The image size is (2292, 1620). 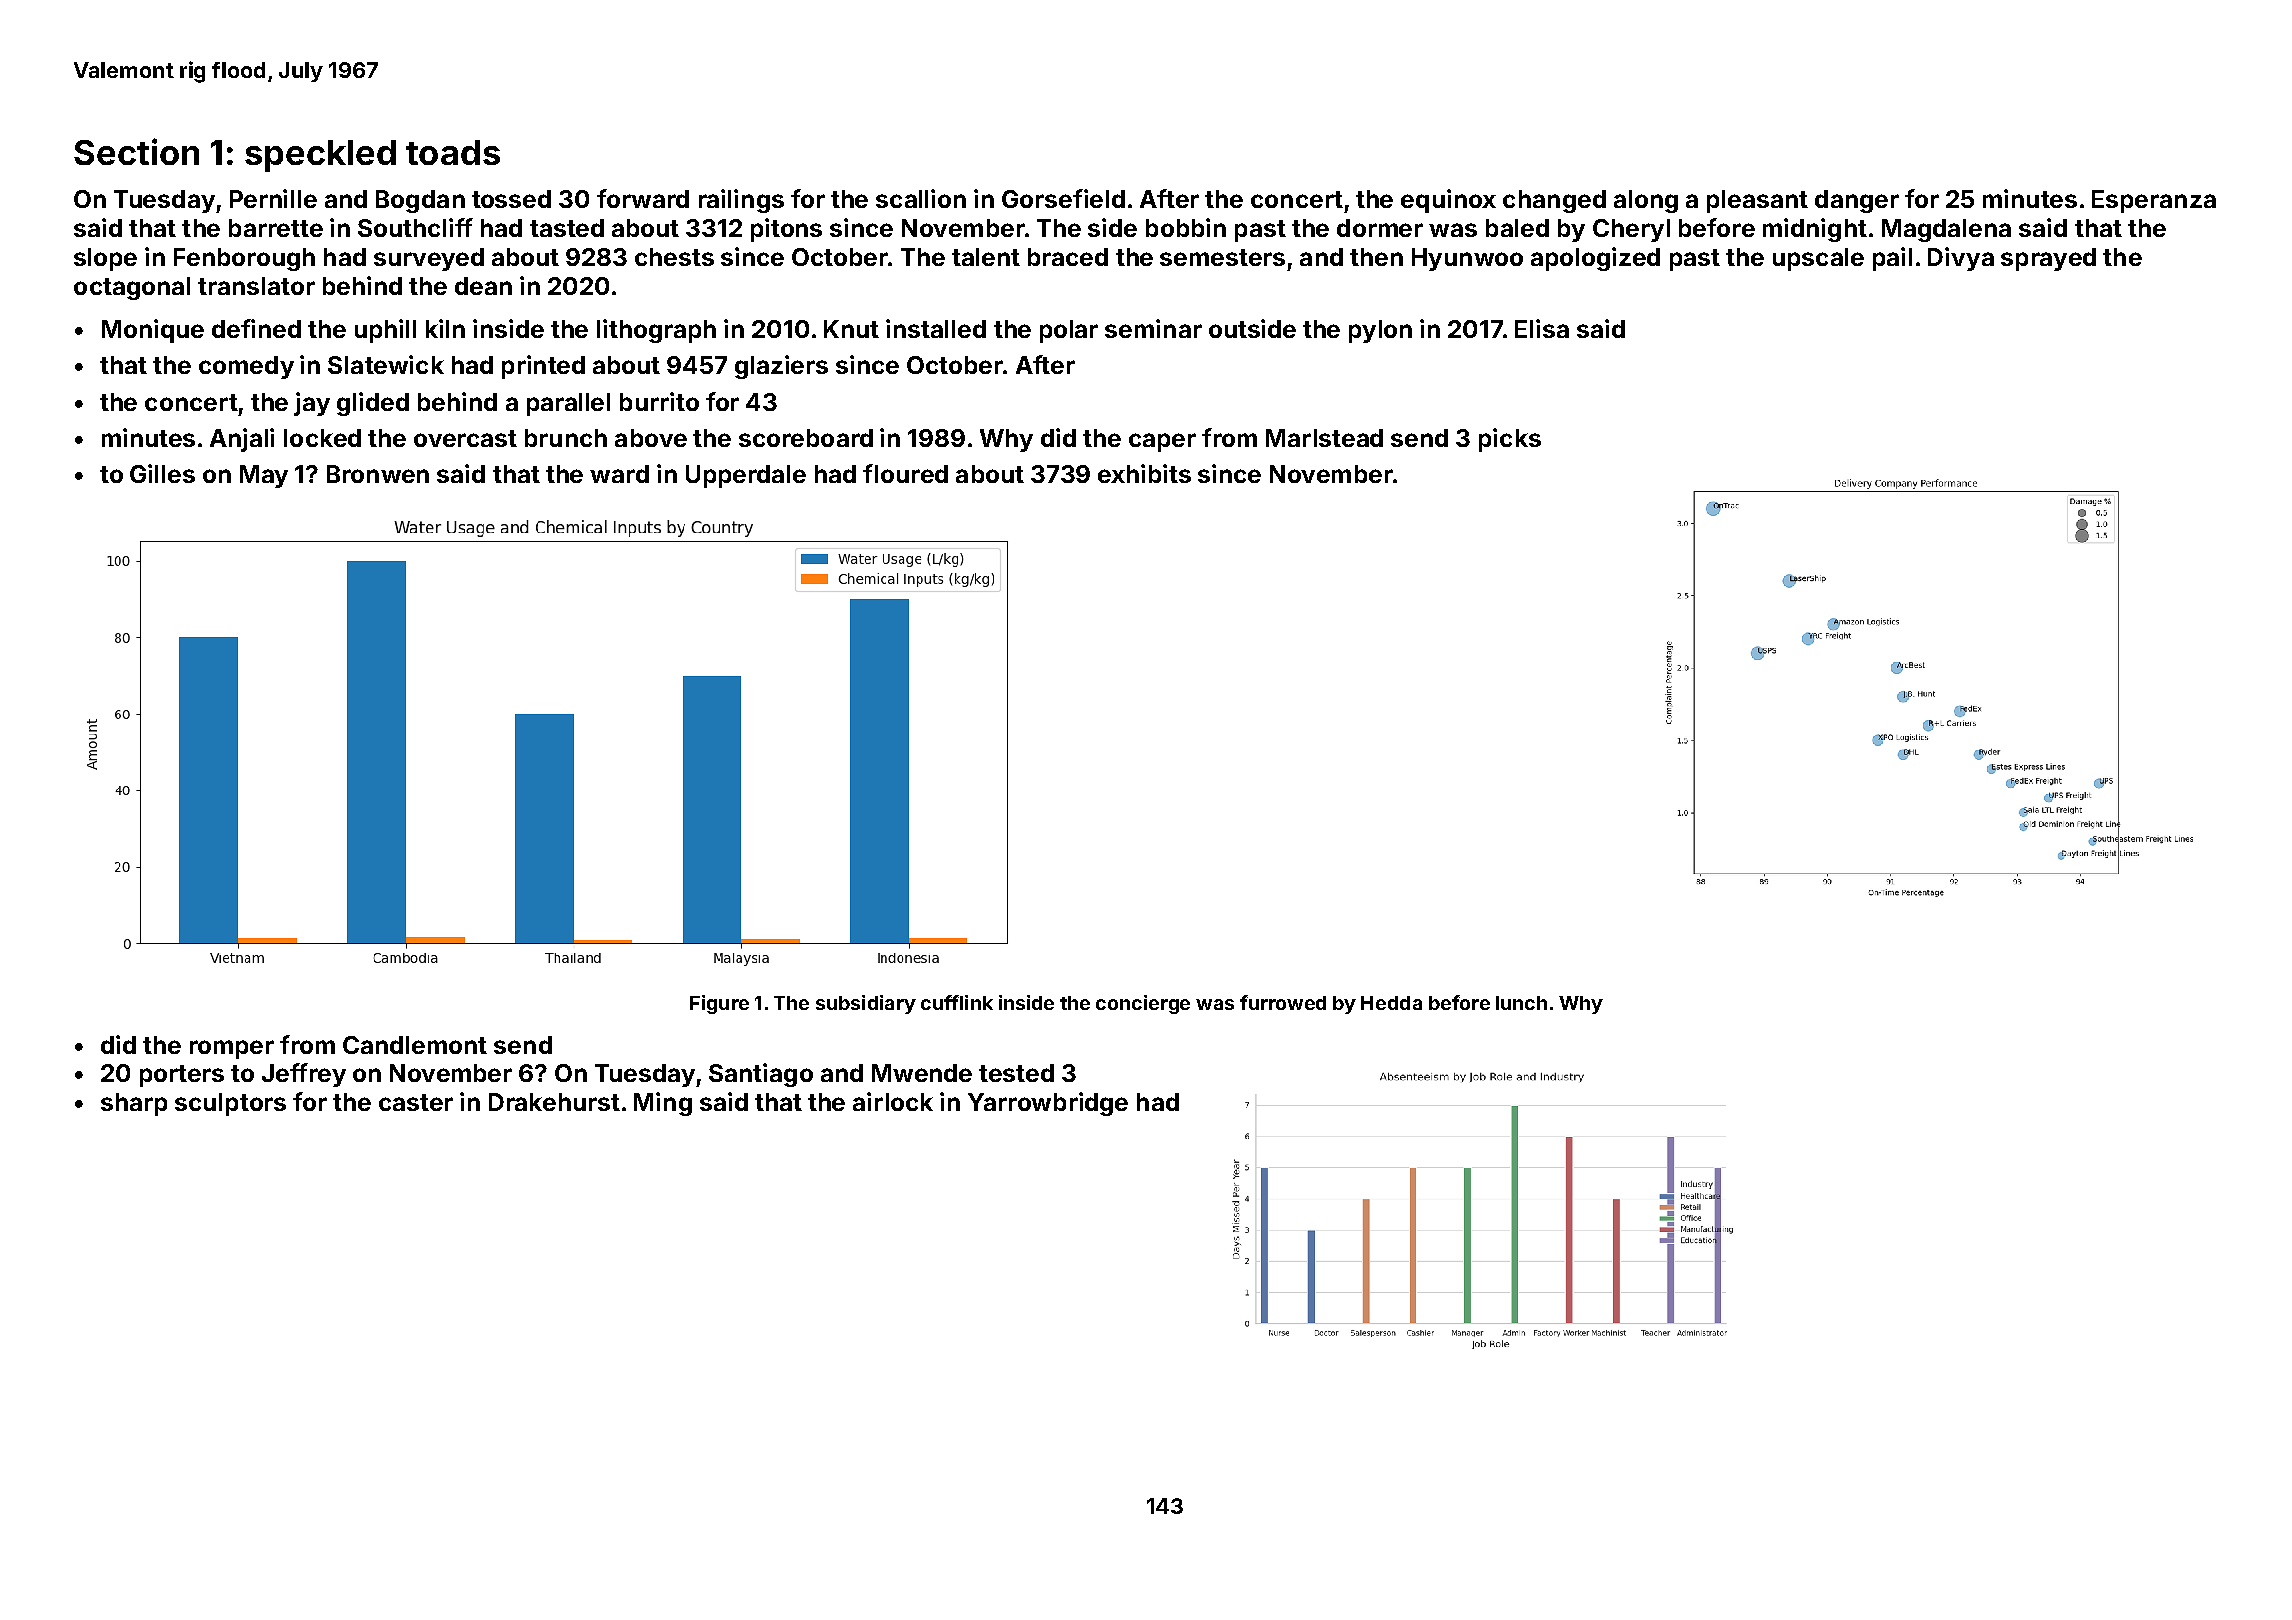 What do you see at coordinates (134, 1104) in the screenshot?
I see `sharp` at bounding box center [134, 1104].
